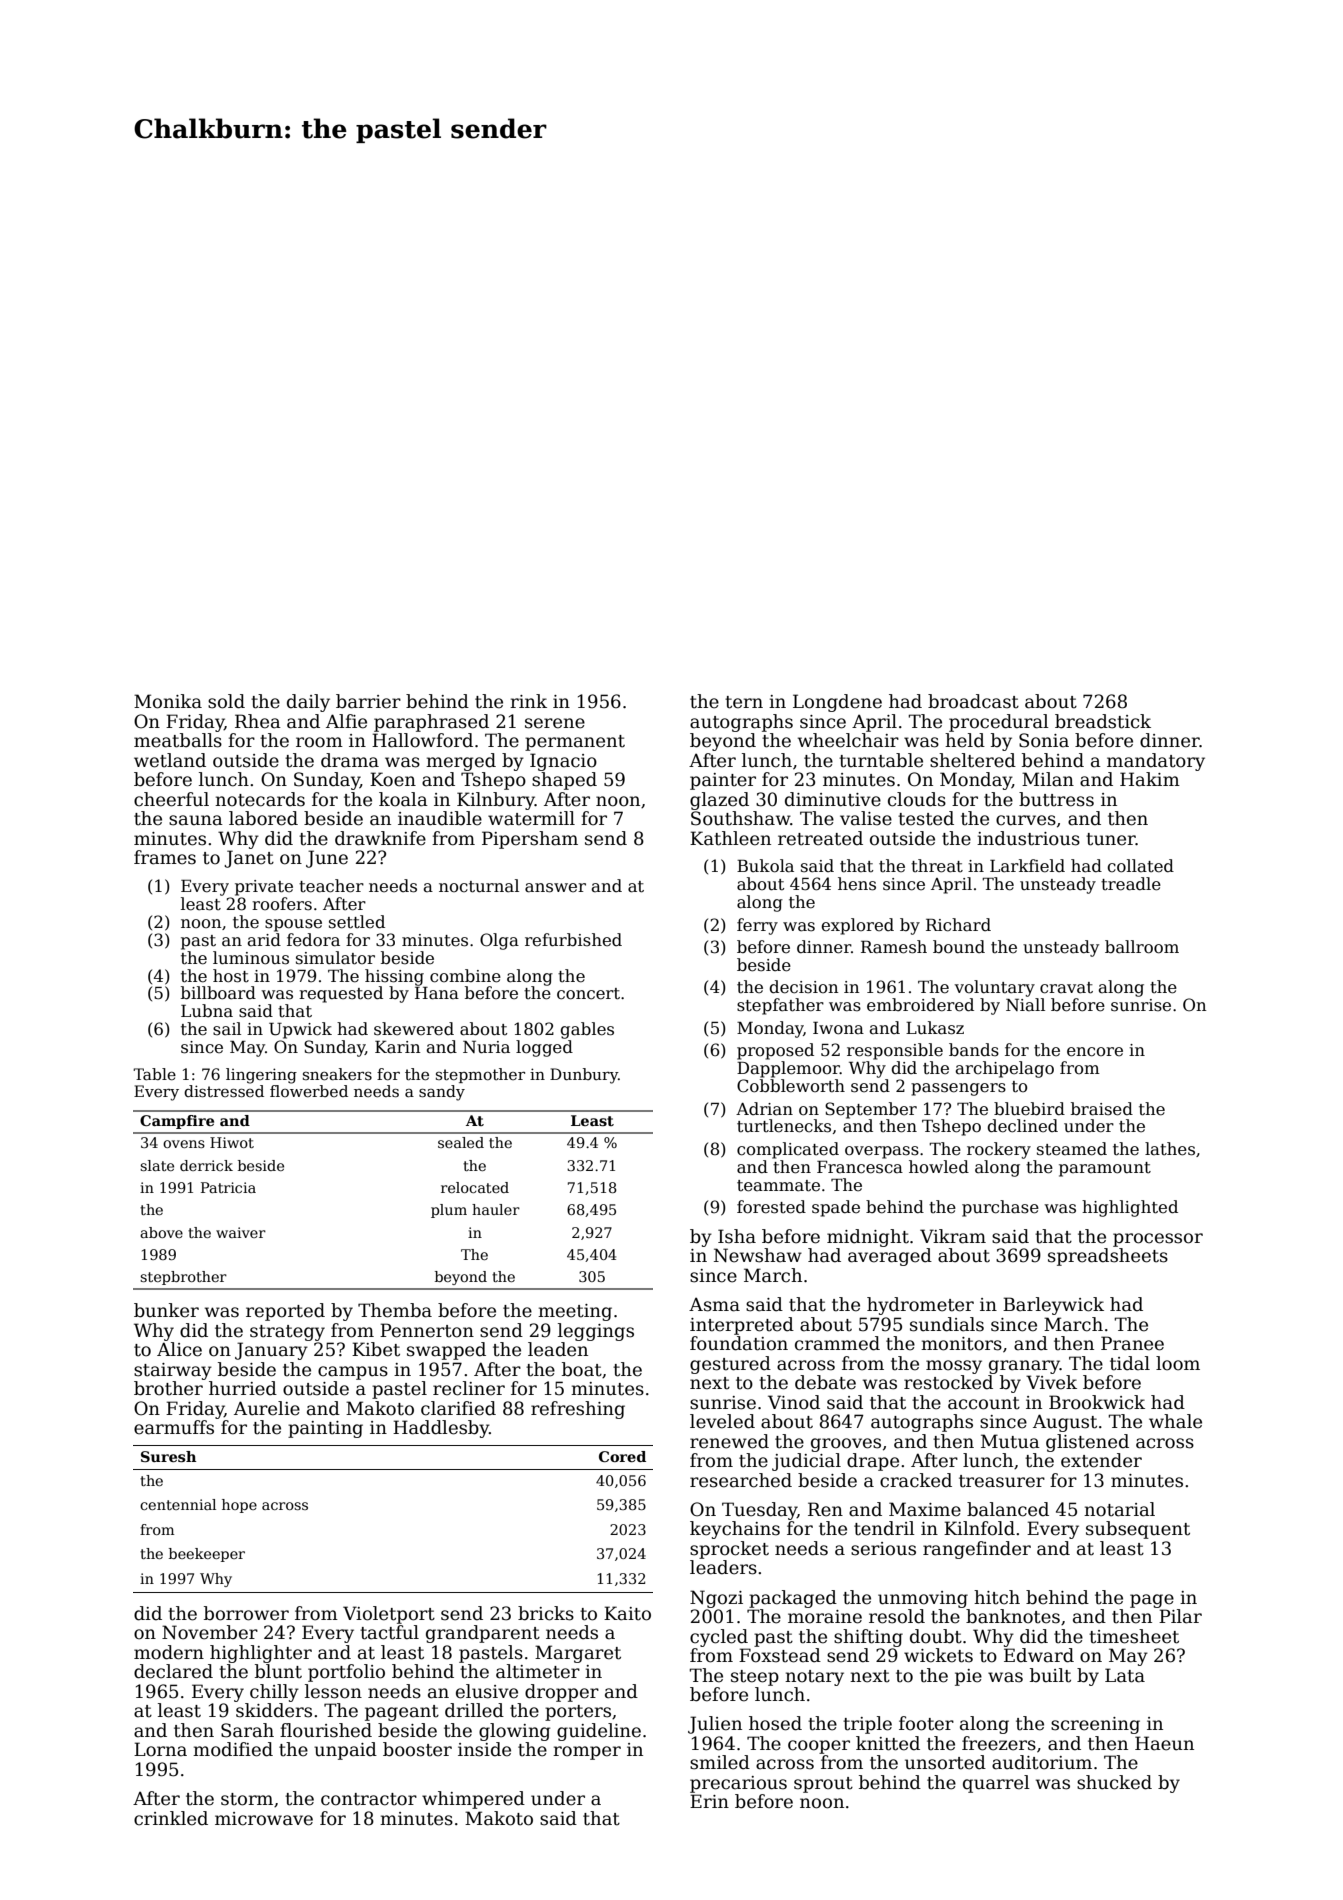 The image size is (1343, 1900). Describe the element at coordinates (999, 723) in the screenshot. I see `procedural` at that location.
